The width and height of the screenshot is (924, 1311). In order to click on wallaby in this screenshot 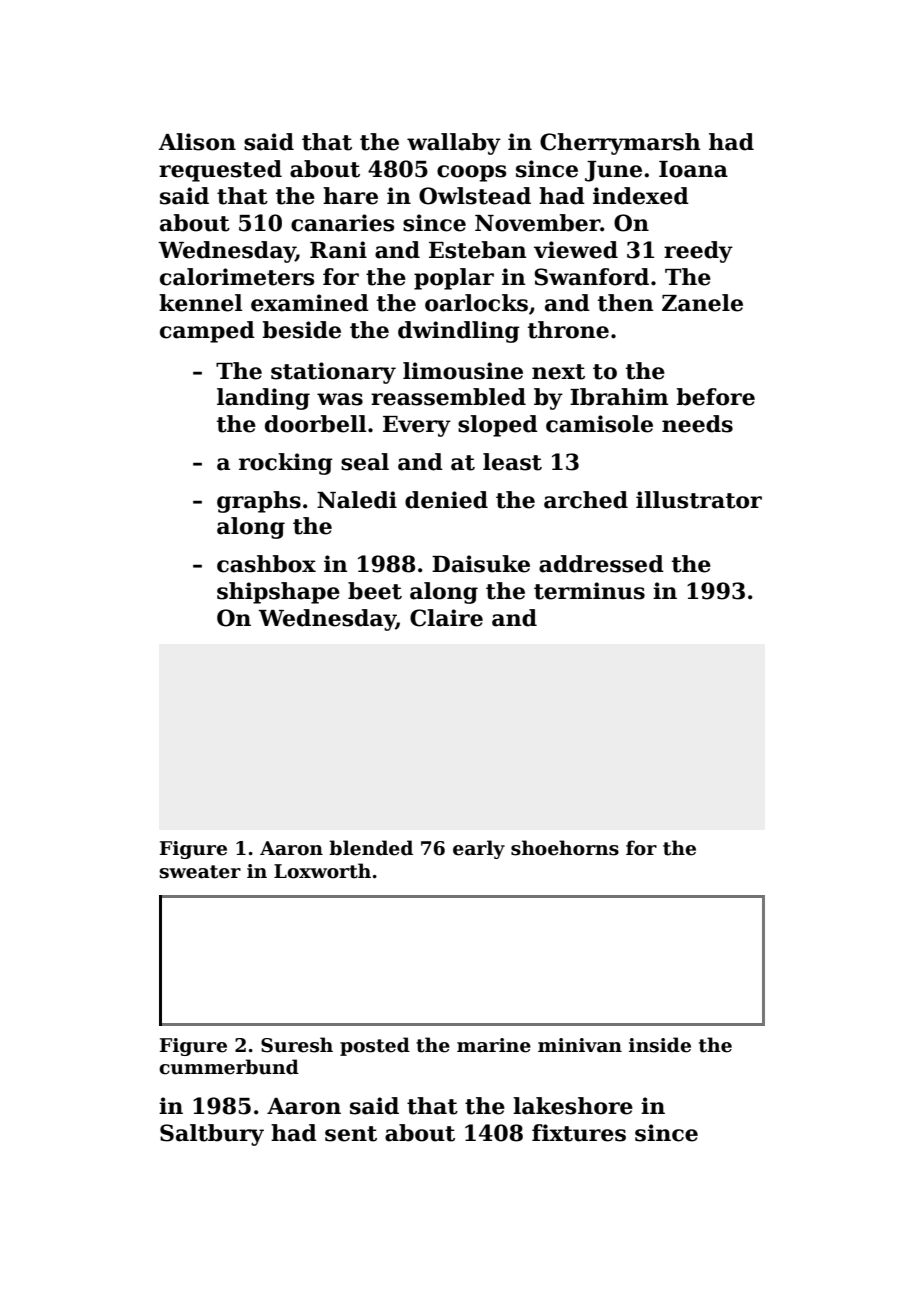, I will do `click(454, 144)`.
